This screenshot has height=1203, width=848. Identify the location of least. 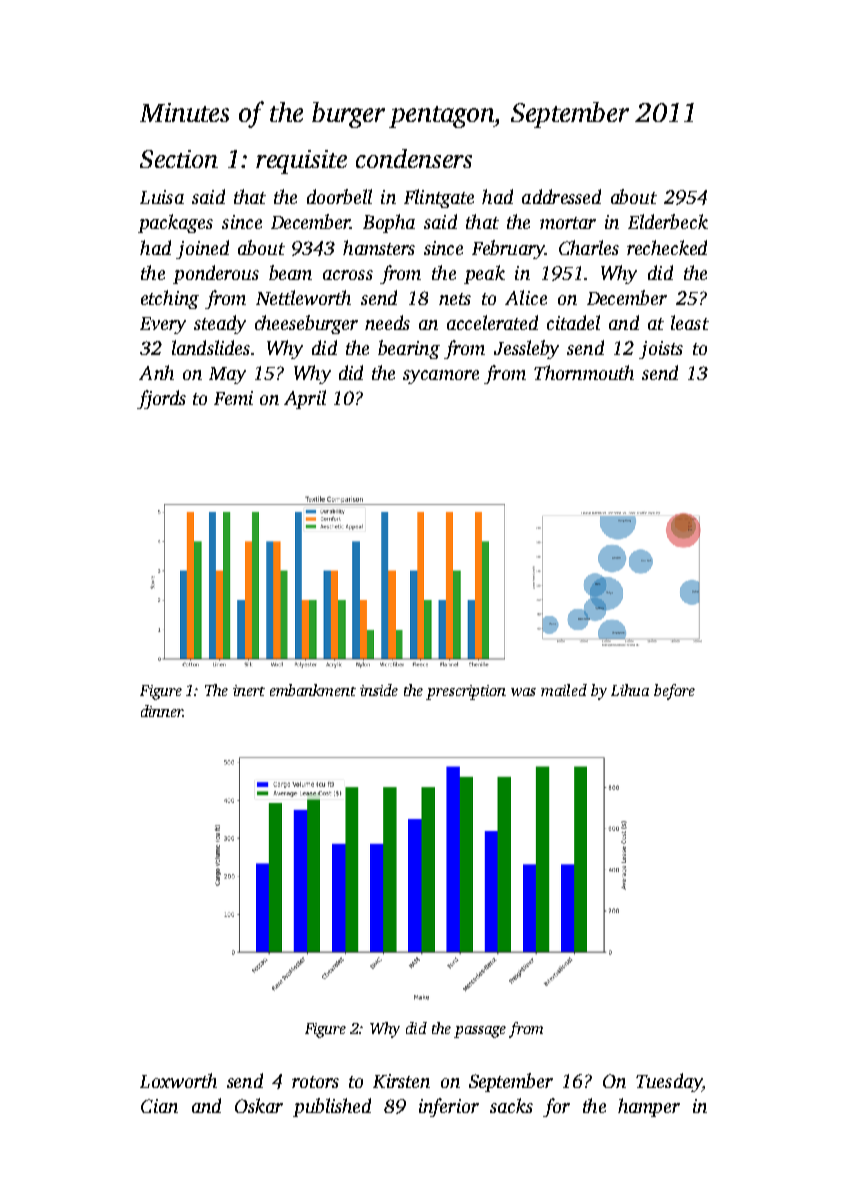
(690, 322).
